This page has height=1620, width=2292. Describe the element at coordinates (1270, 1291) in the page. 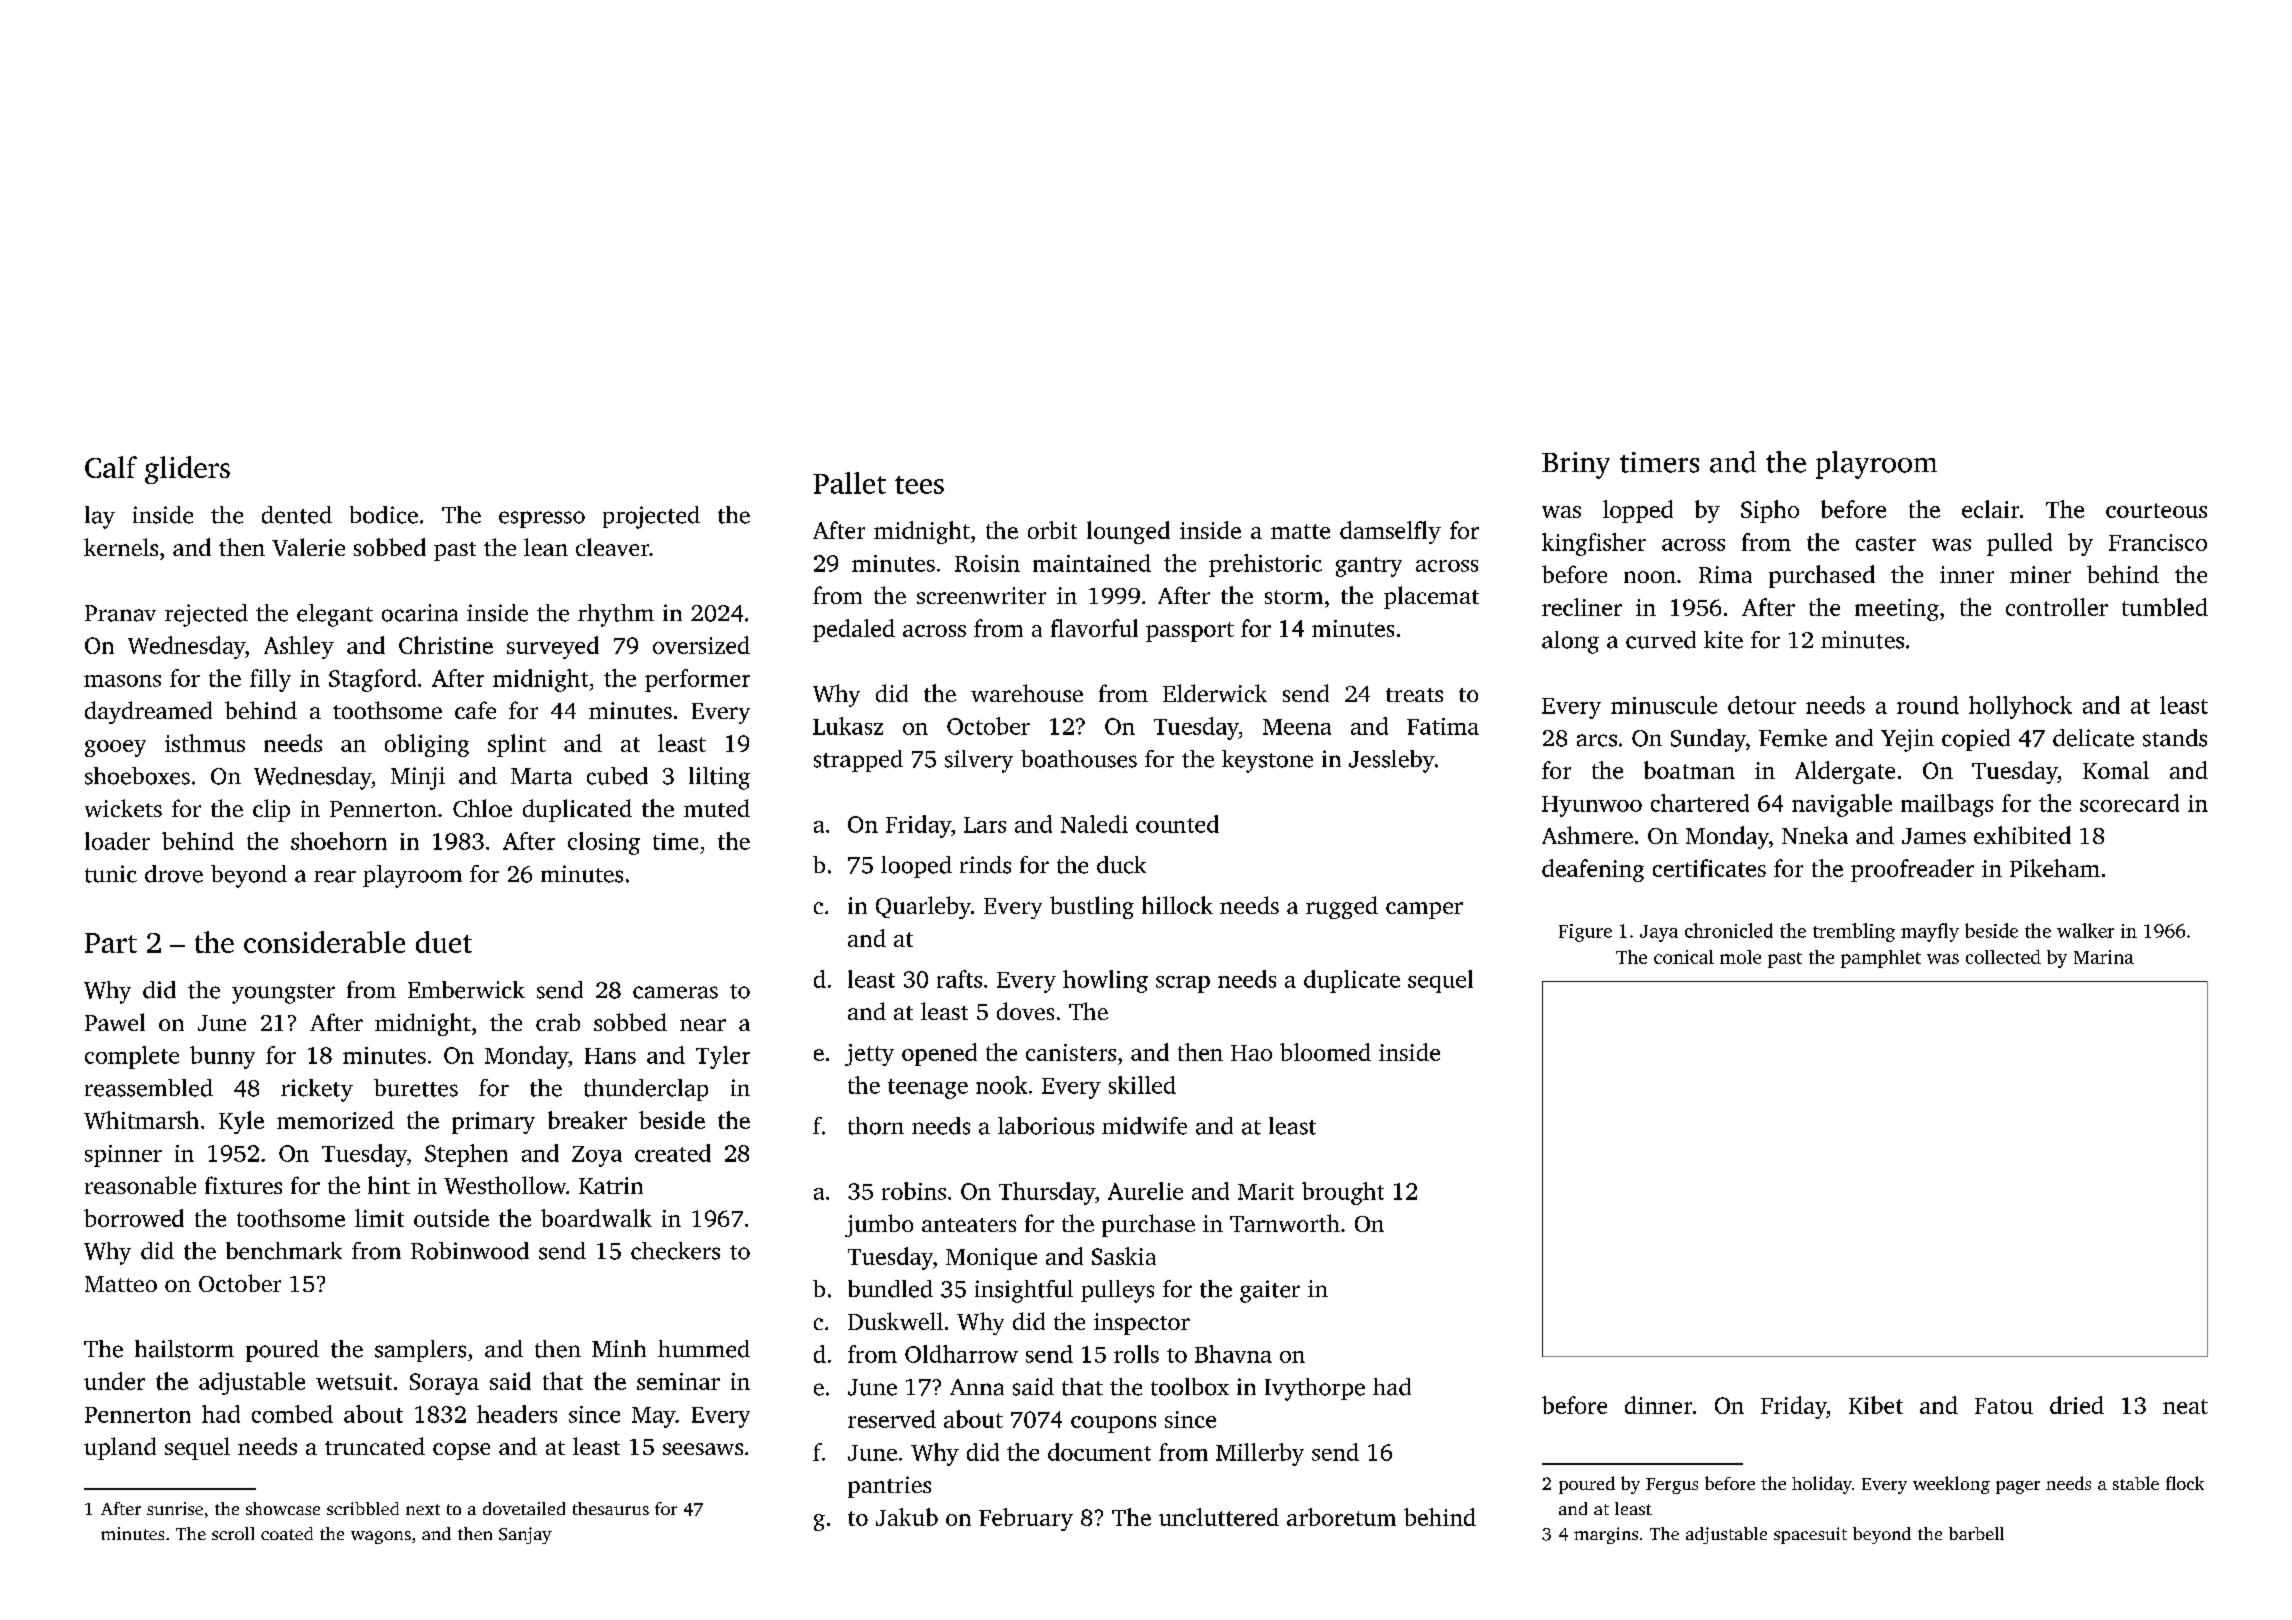

I see `gaiter` at that location.
